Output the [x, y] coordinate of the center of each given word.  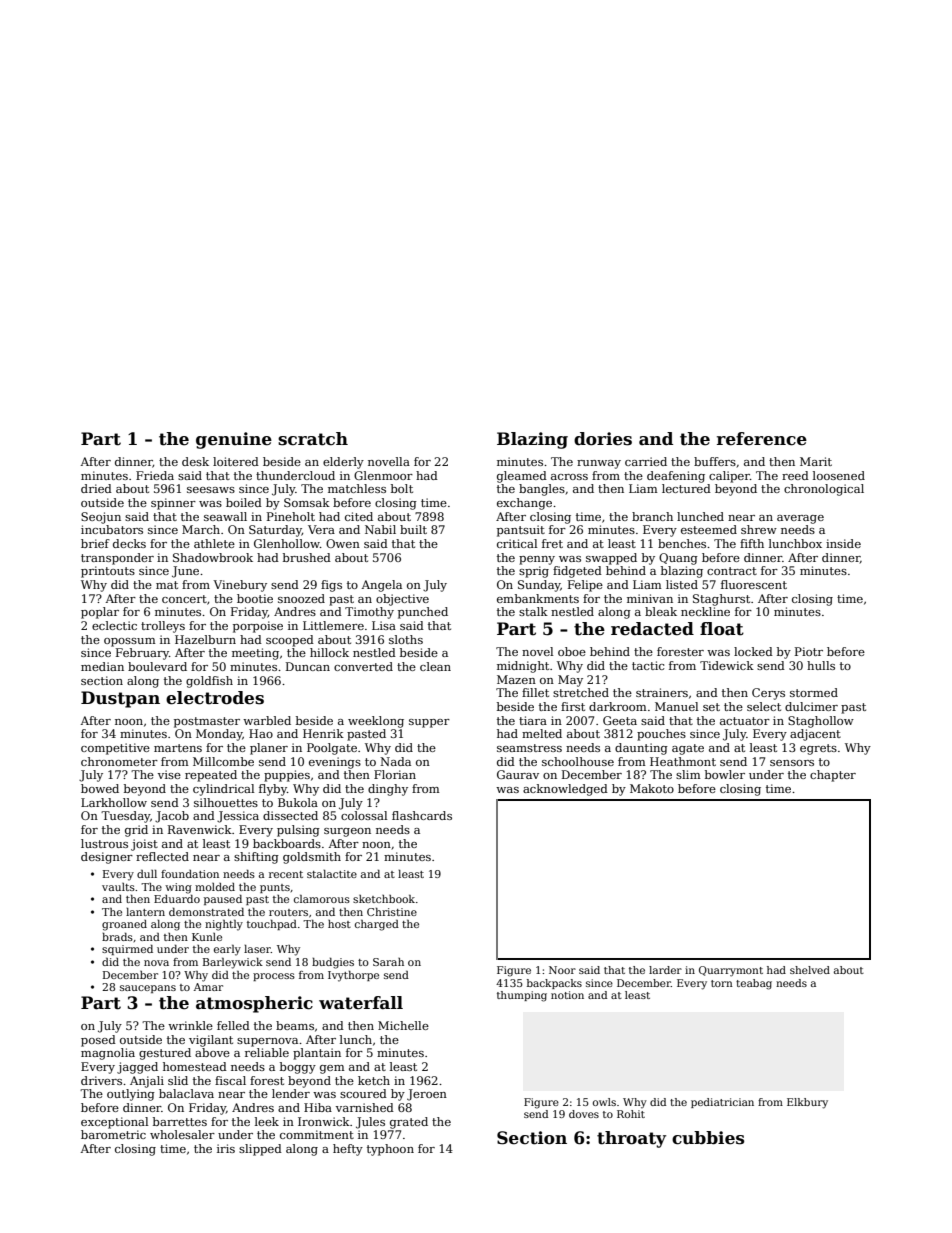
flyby [273, 790]
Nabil [380, 529]
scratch [313, 439]
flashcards [422, 815]
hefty [348, 1150]
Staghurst [721, 600]
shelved [810, 970]
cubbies [708, 1138]
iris [226, 1148]
